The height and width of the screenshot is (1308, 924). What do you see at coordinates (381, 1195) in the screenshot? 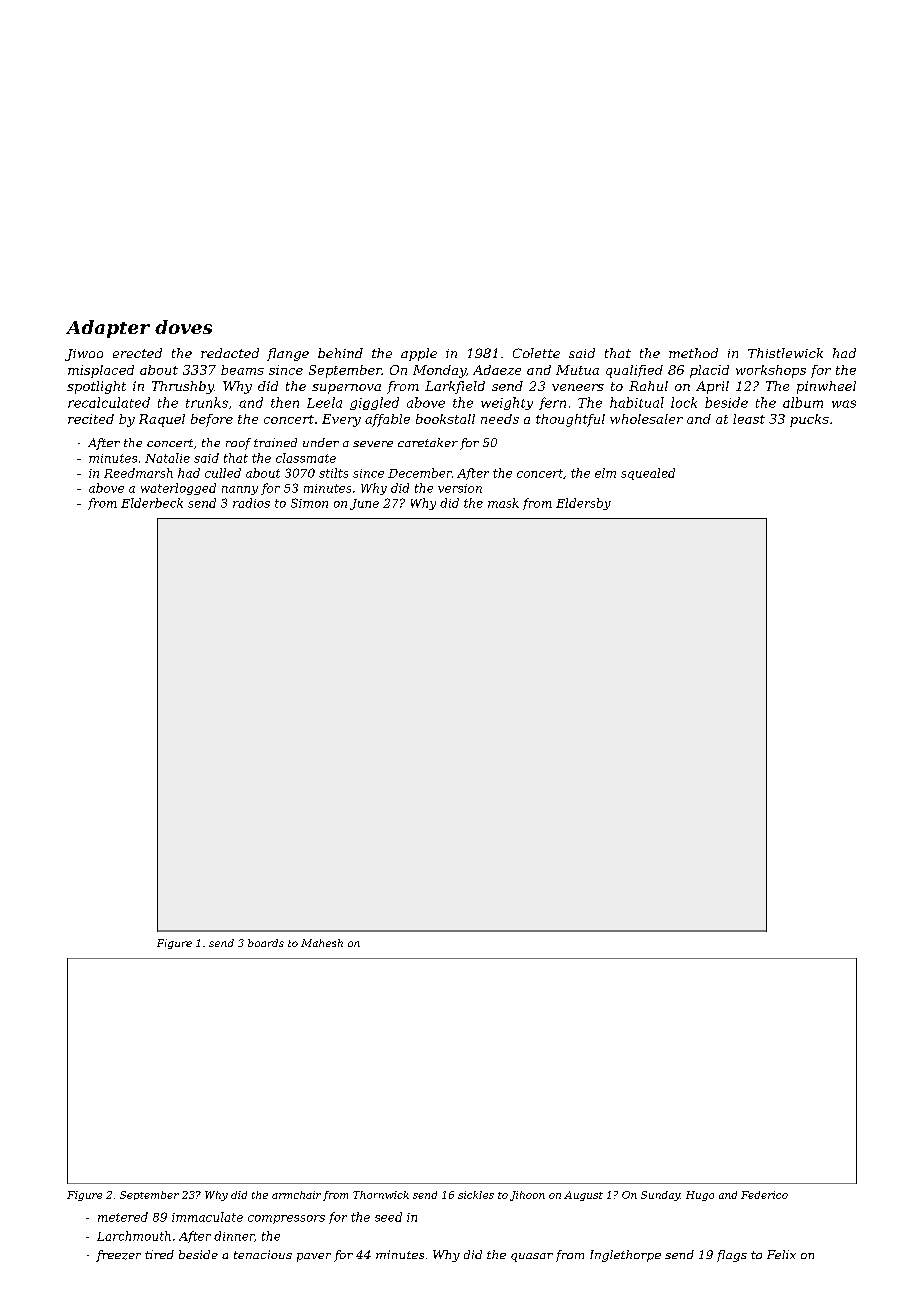
I see `Thornwick` at bounding box center [381, 1195].
